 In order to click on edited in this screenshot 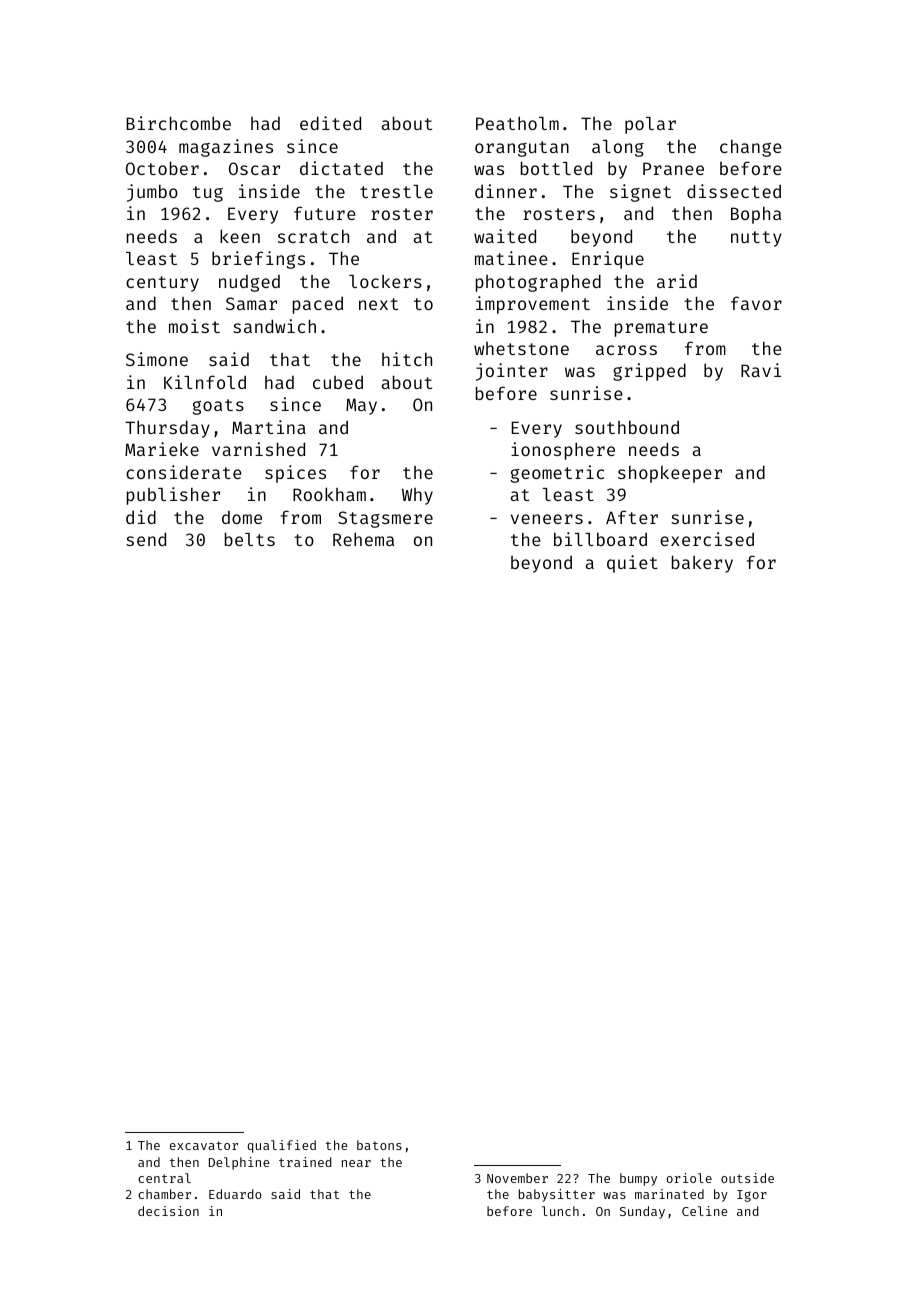, I will do `click(330, 123)`.
